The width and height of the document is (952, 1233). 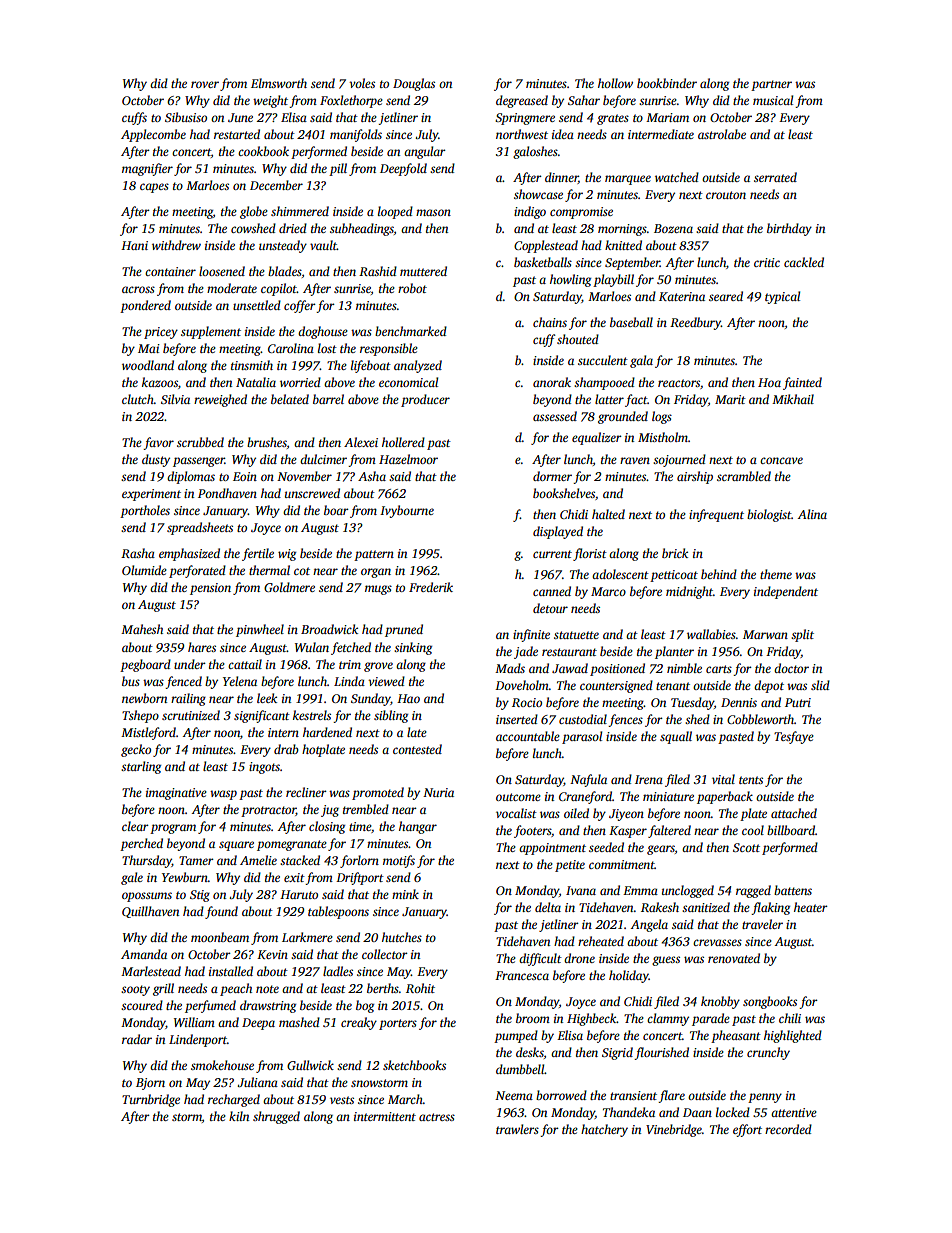 What do you see at coordinates (307, 937) in the document?
I see `Larkmere` at bounding box center [307, 937].
